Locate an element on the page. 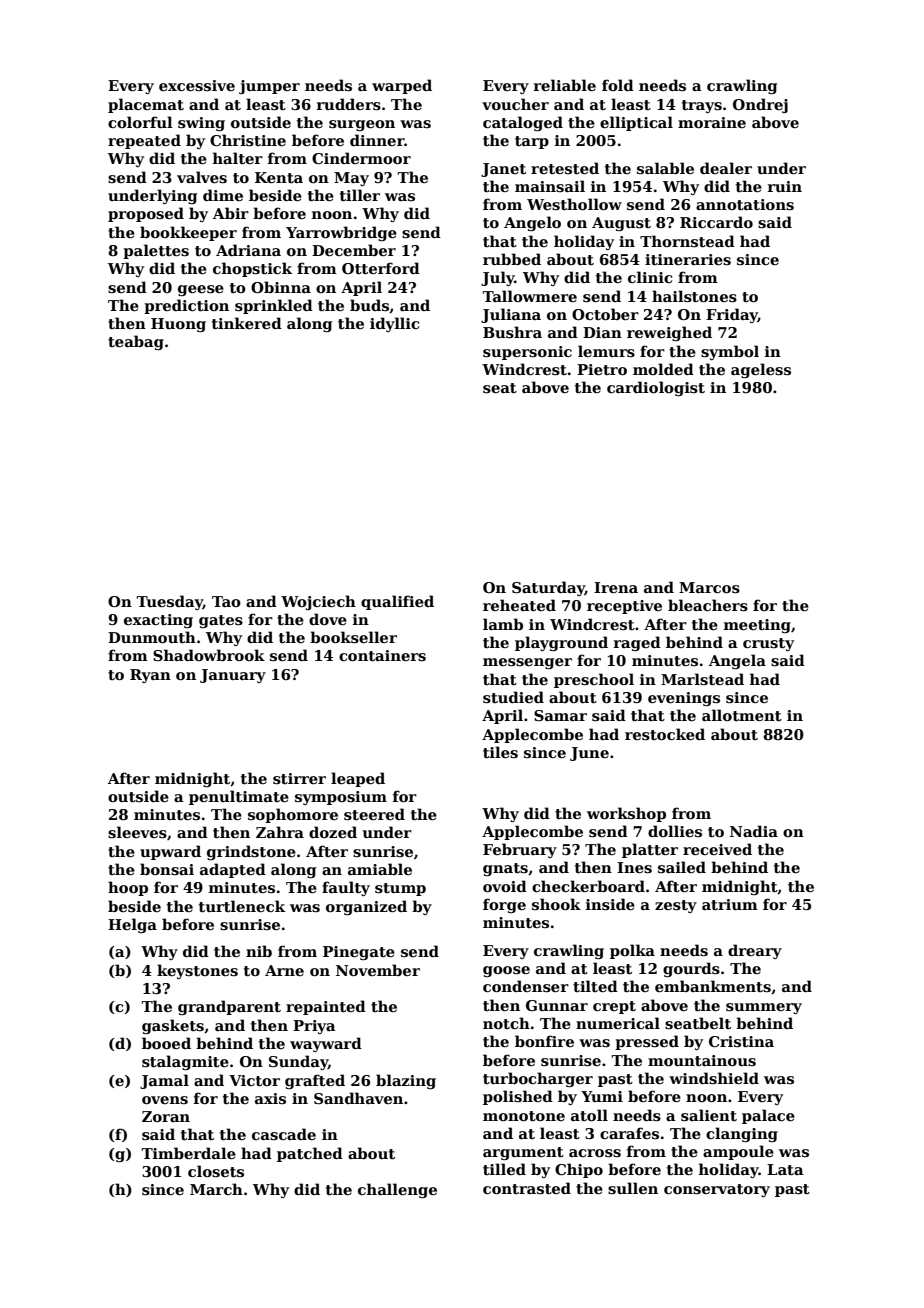 This document has width=924, height=1308. embankments is located at coordinates (713, 986).
